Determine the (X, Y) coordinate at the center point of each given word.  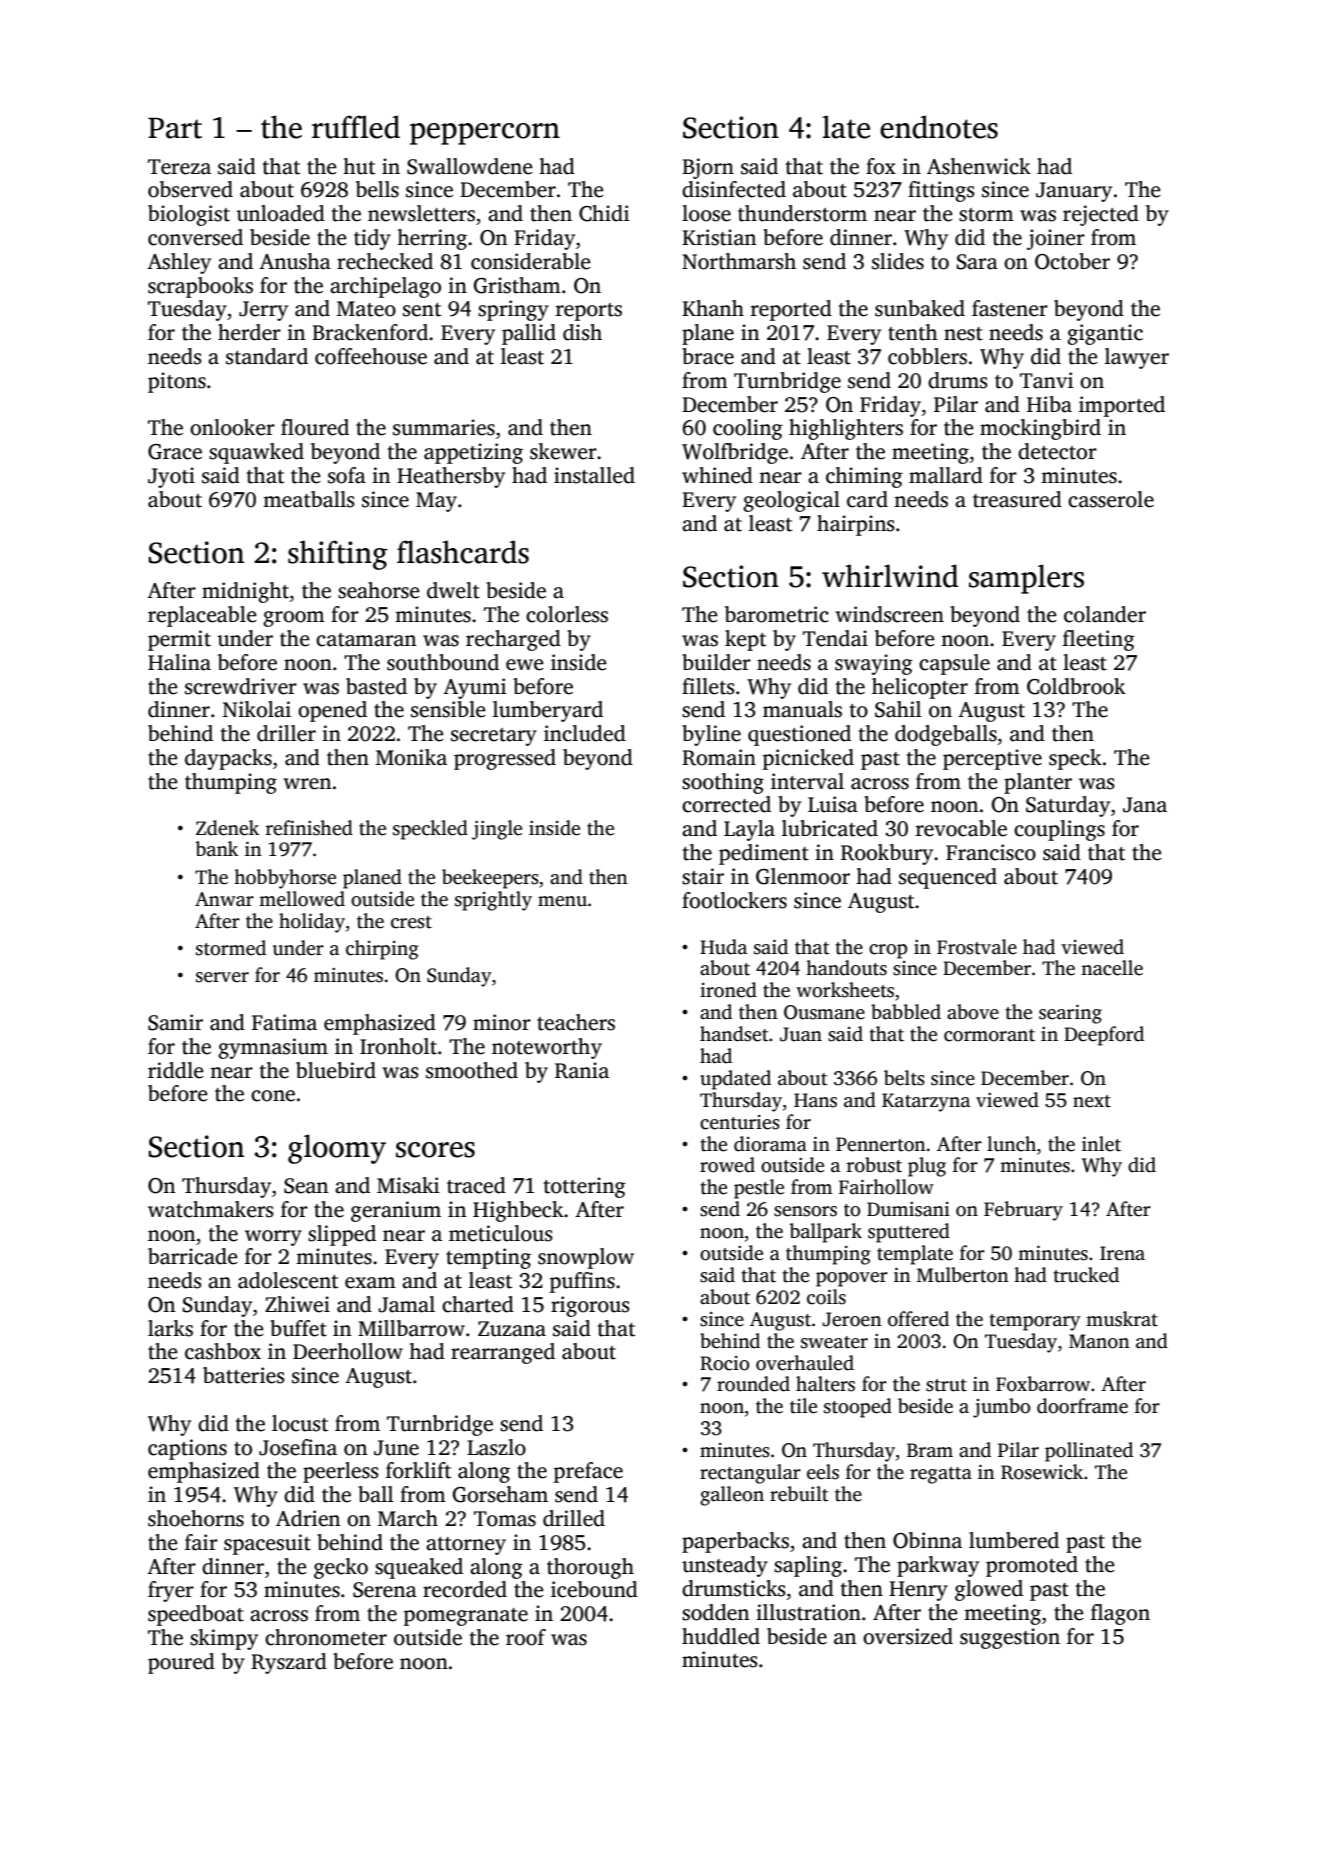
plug (927, 1167)
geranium (396, 1211)
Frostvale (977, 947)
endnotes (939, 127)
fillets (708, 686)
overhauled (805, 1363)
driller (286, 733)
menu (562, 901)
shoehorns (196, 1518)
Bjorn (708, 168)
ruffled (356, 127)
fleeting (1099, 640)
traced (476, 1185)
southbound (443, 662)
